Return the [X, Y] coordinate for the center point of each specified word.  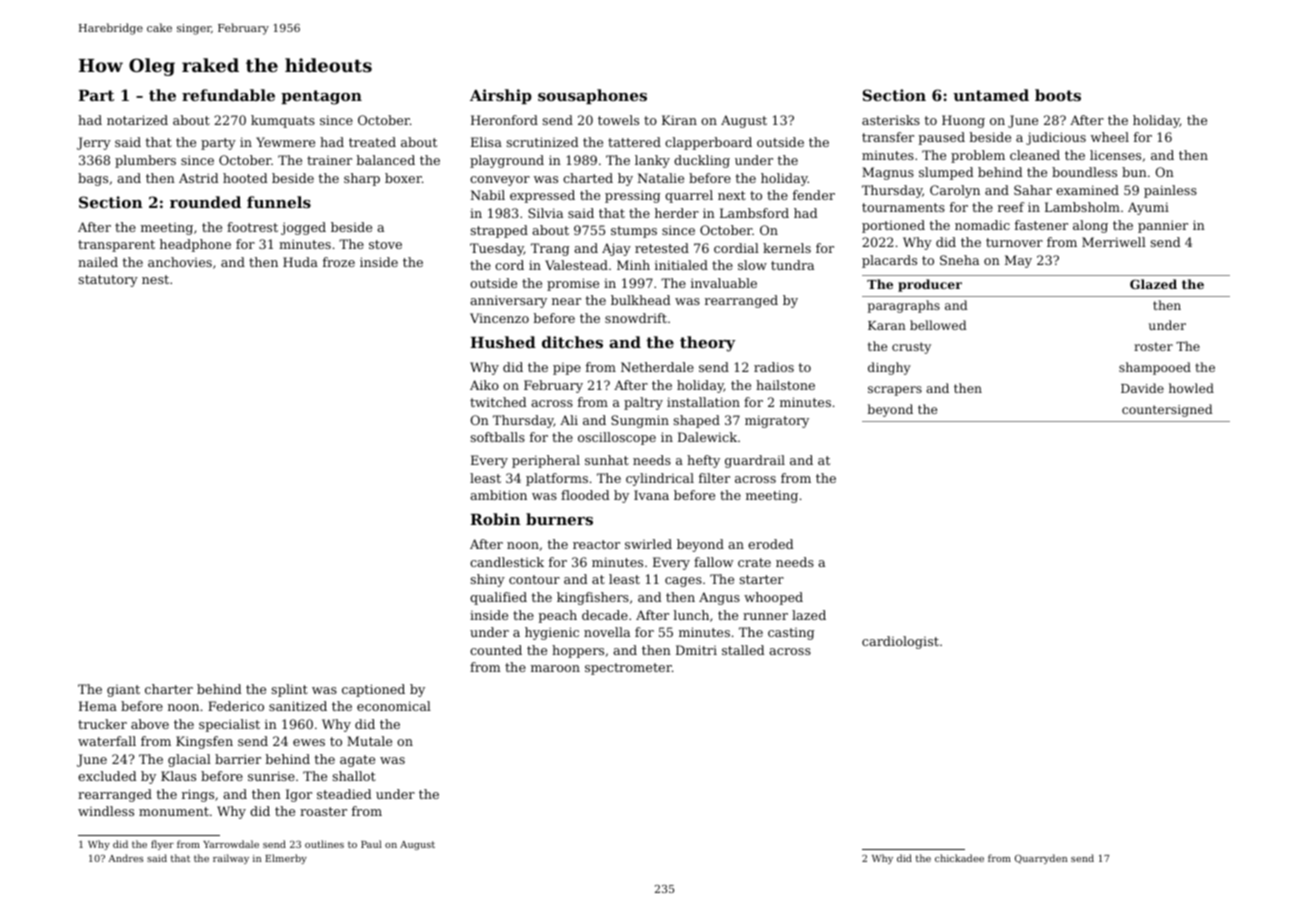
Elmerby [286, 859]
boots [1058, 95]
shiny [488, 580]
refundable [228, 95]
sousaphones [592, 96]
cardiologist [900, 642]
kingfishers [593, 598]
